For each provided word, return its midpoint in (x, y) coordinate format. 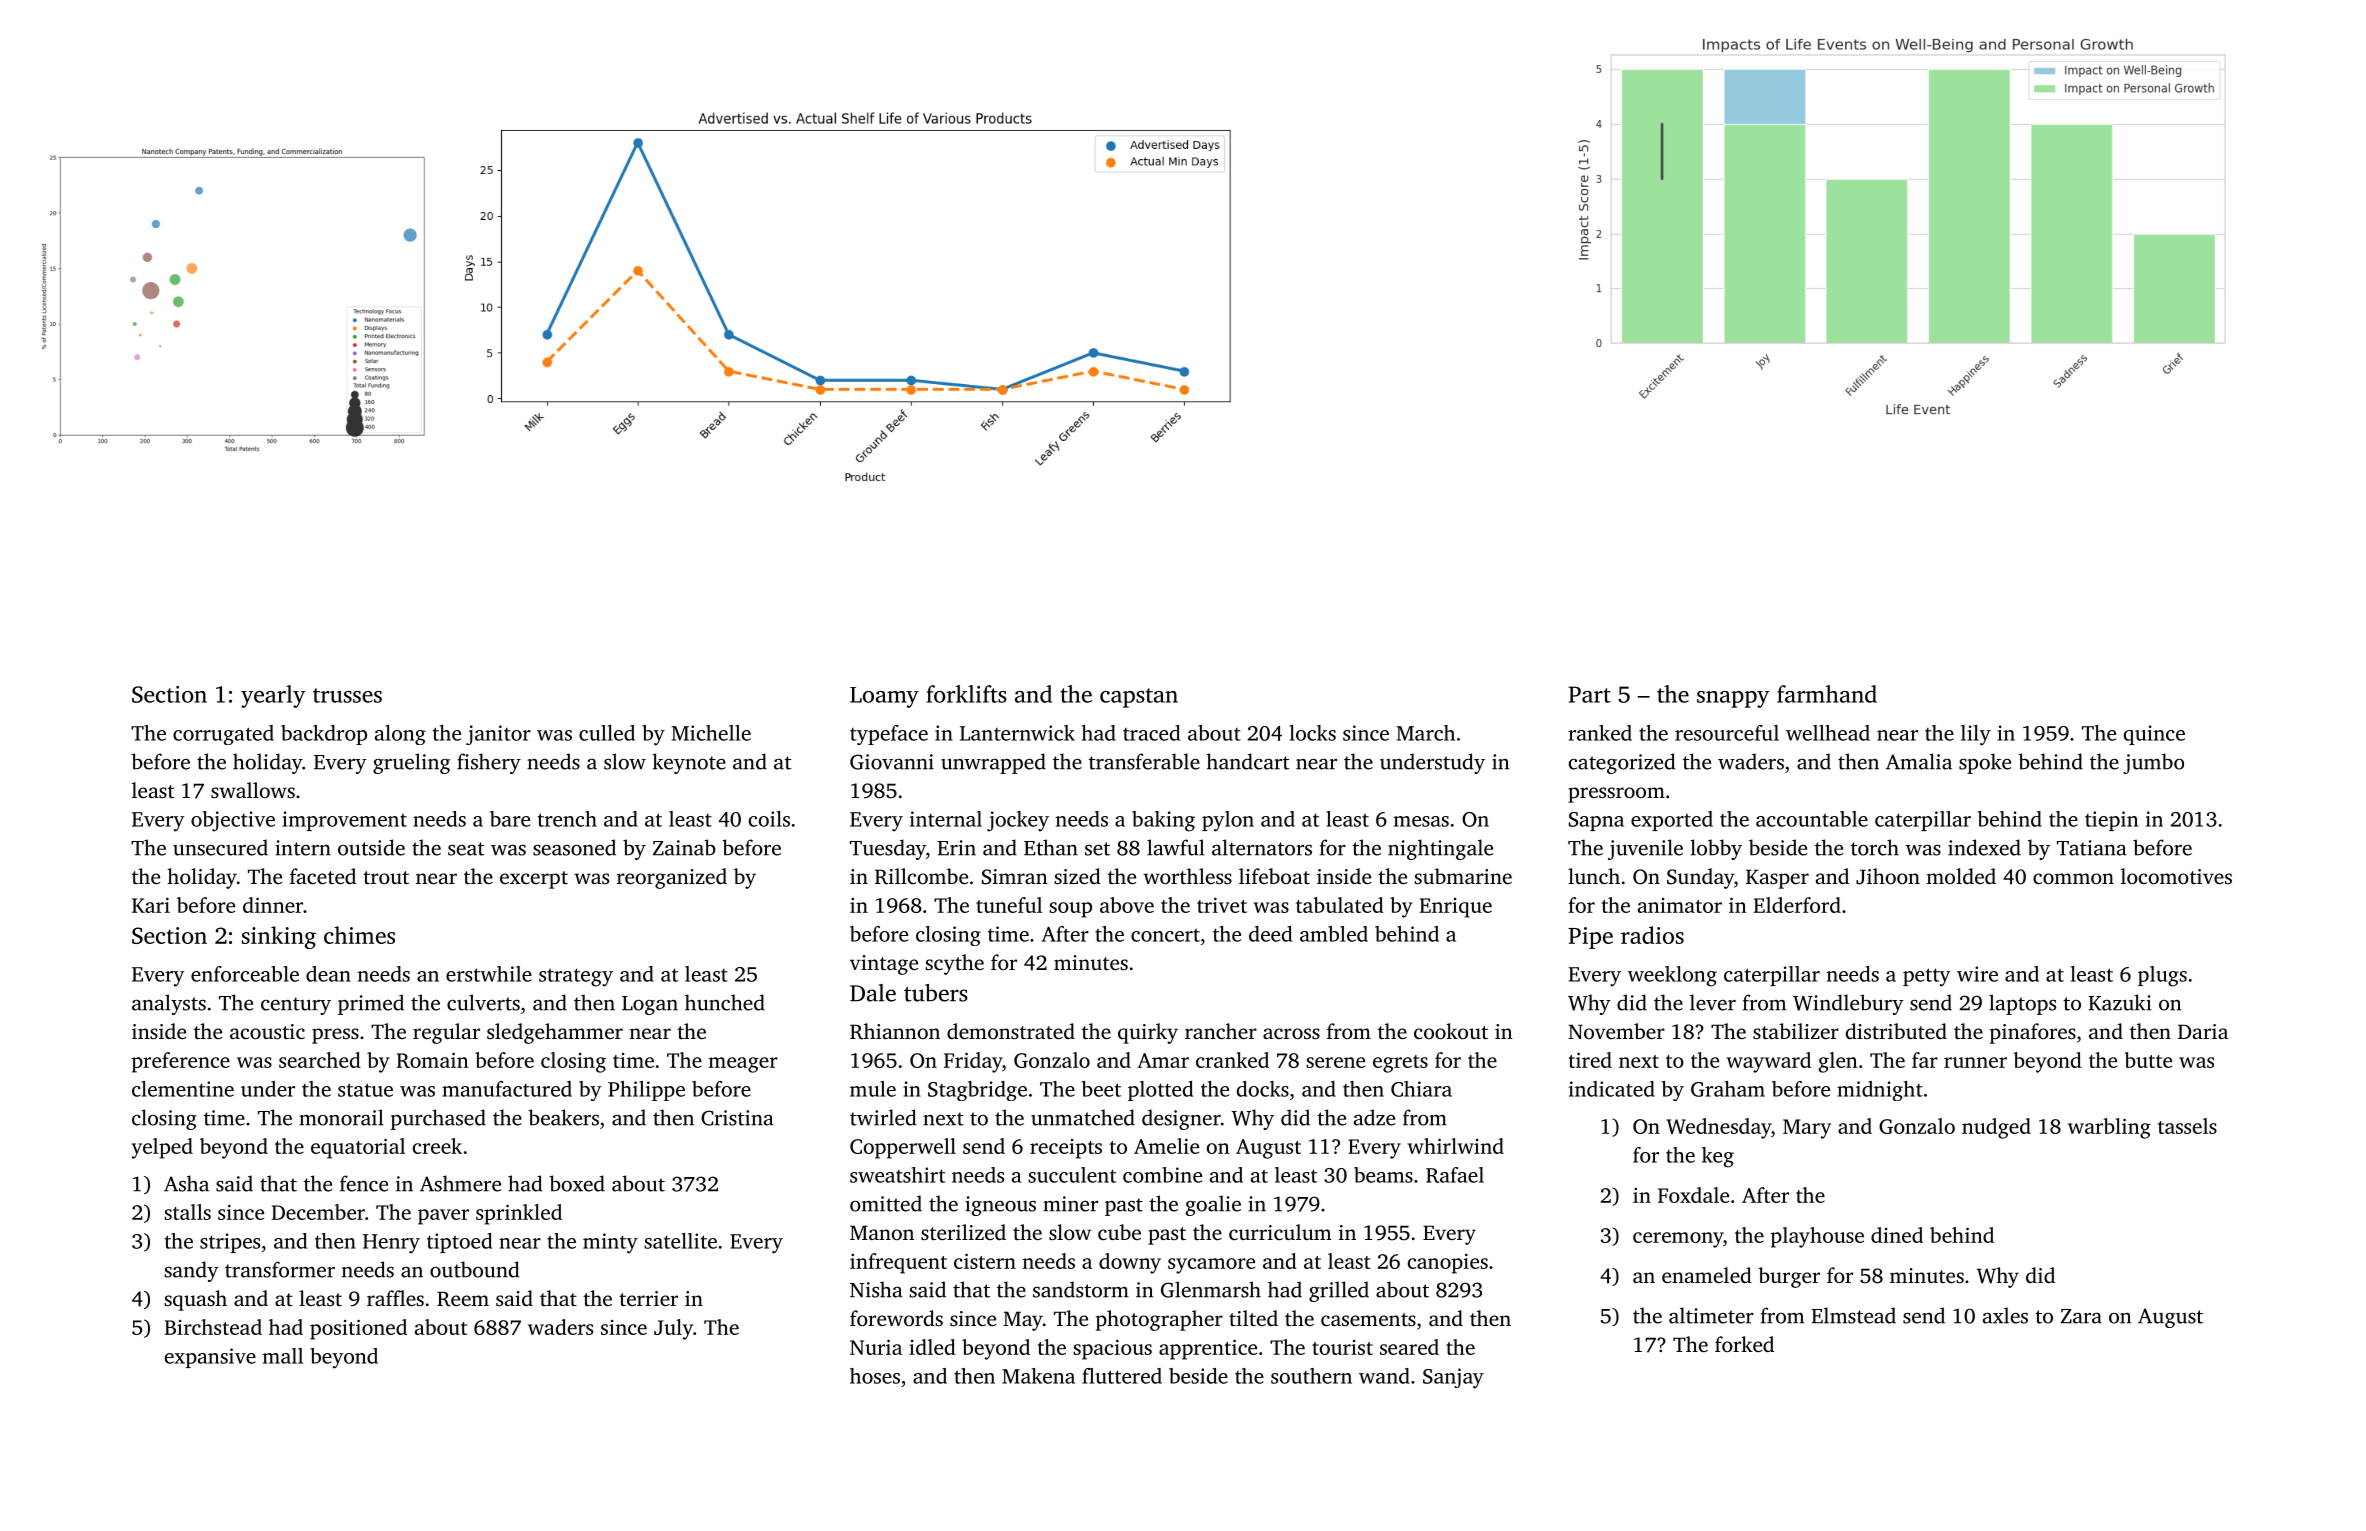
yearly (273, 696)
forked (1744, 1344)
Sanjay (1453, 1378)
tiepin (2111, 821)
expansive (210, 1358)
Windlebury (1848, 1004)
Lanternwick (1017, 733)
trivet (1222, 905)
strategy (576, 977)
